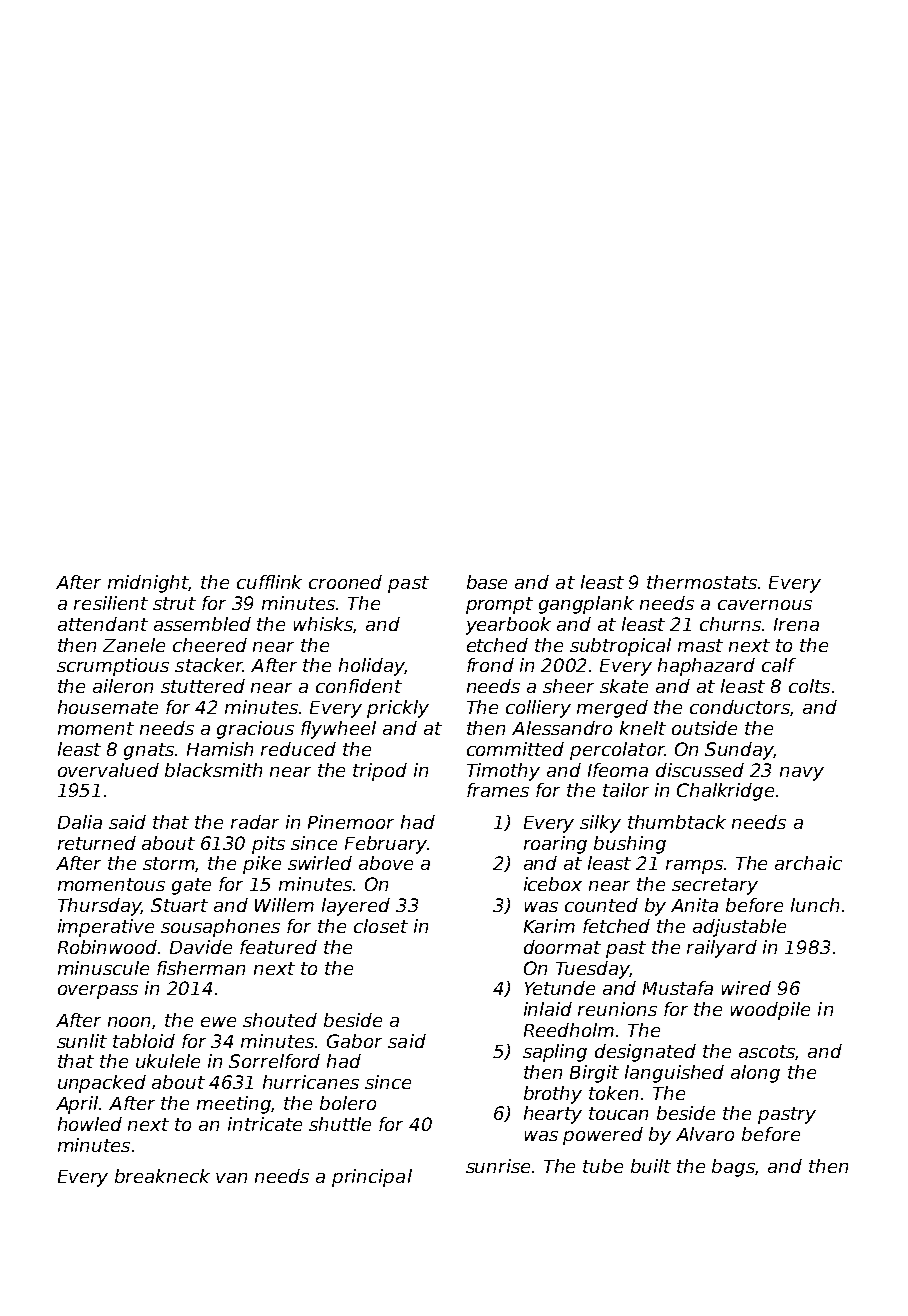 The height and width of the screenshot is (1316, 908). Describe the element at coordinates (594, 1074) in the screenshot. I see `Birgit` at that location.
